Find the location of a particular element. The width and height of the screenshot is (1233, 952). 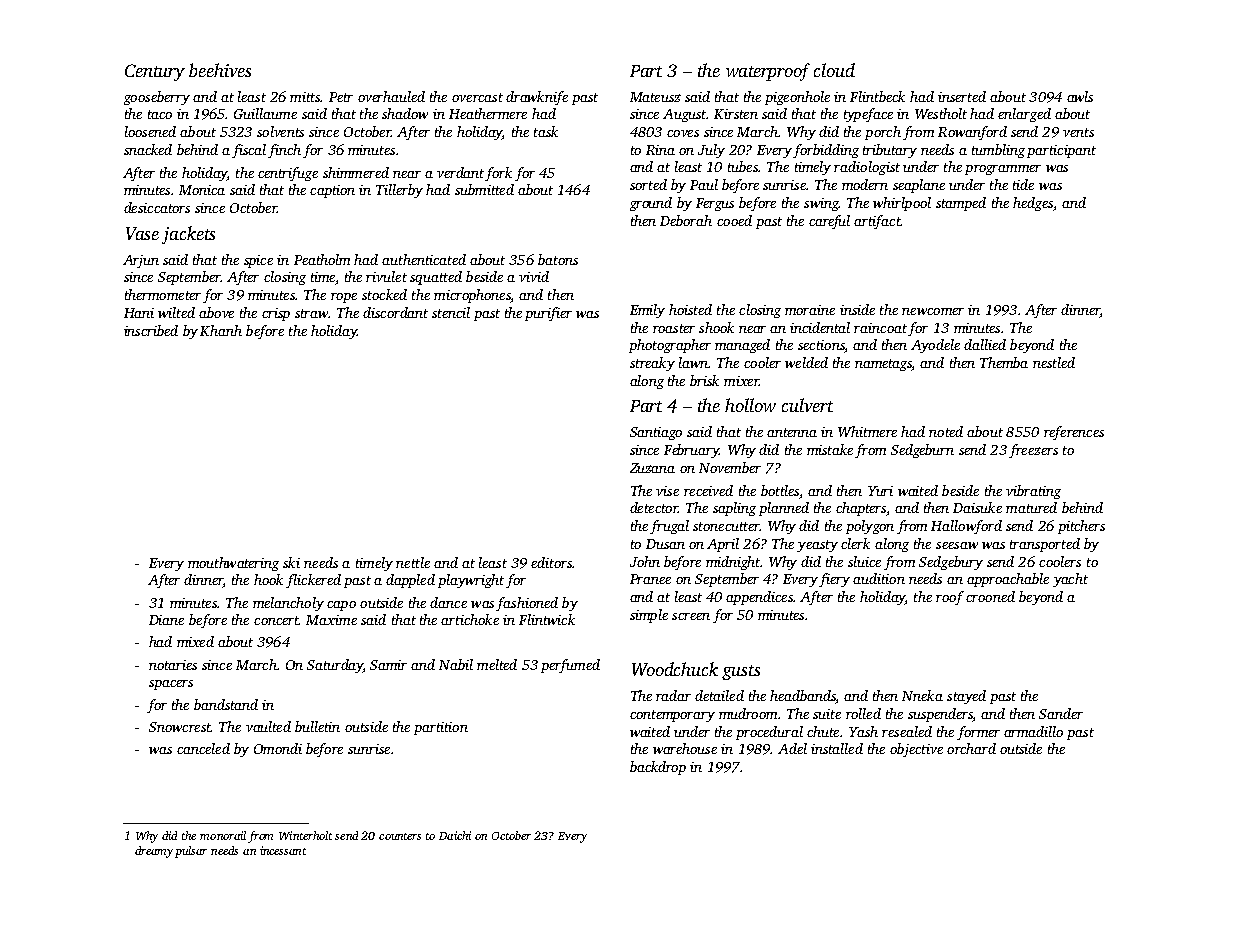

awls is located at coordinates (1080, 96).
